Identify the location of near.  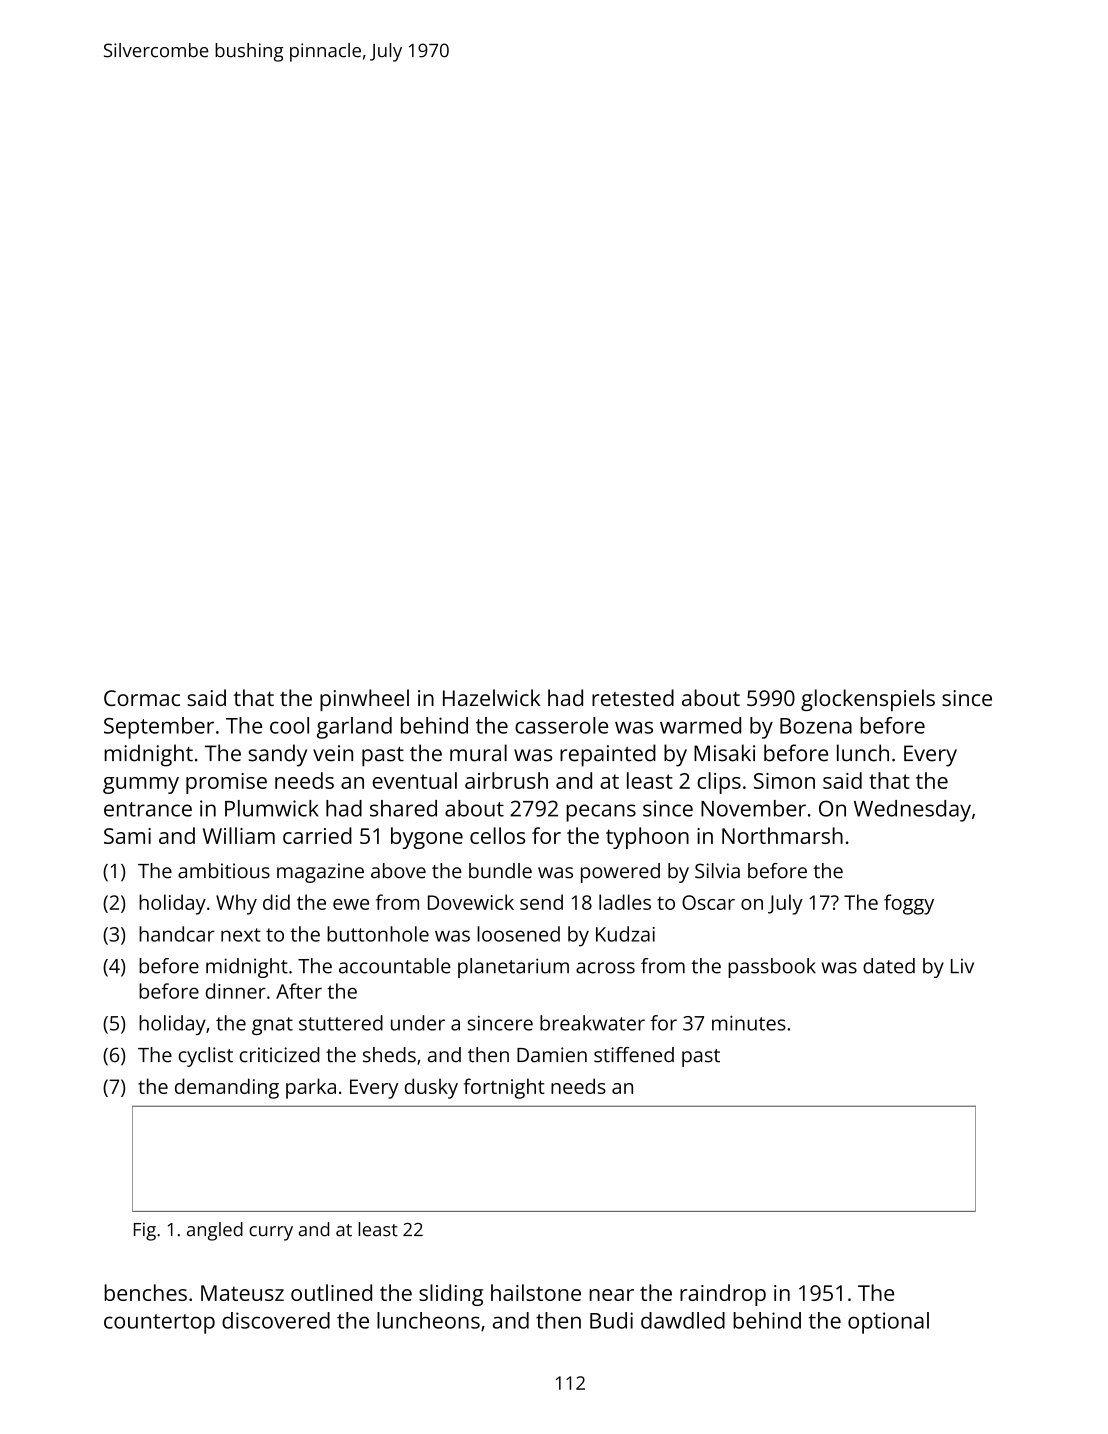
(611, 1295).
